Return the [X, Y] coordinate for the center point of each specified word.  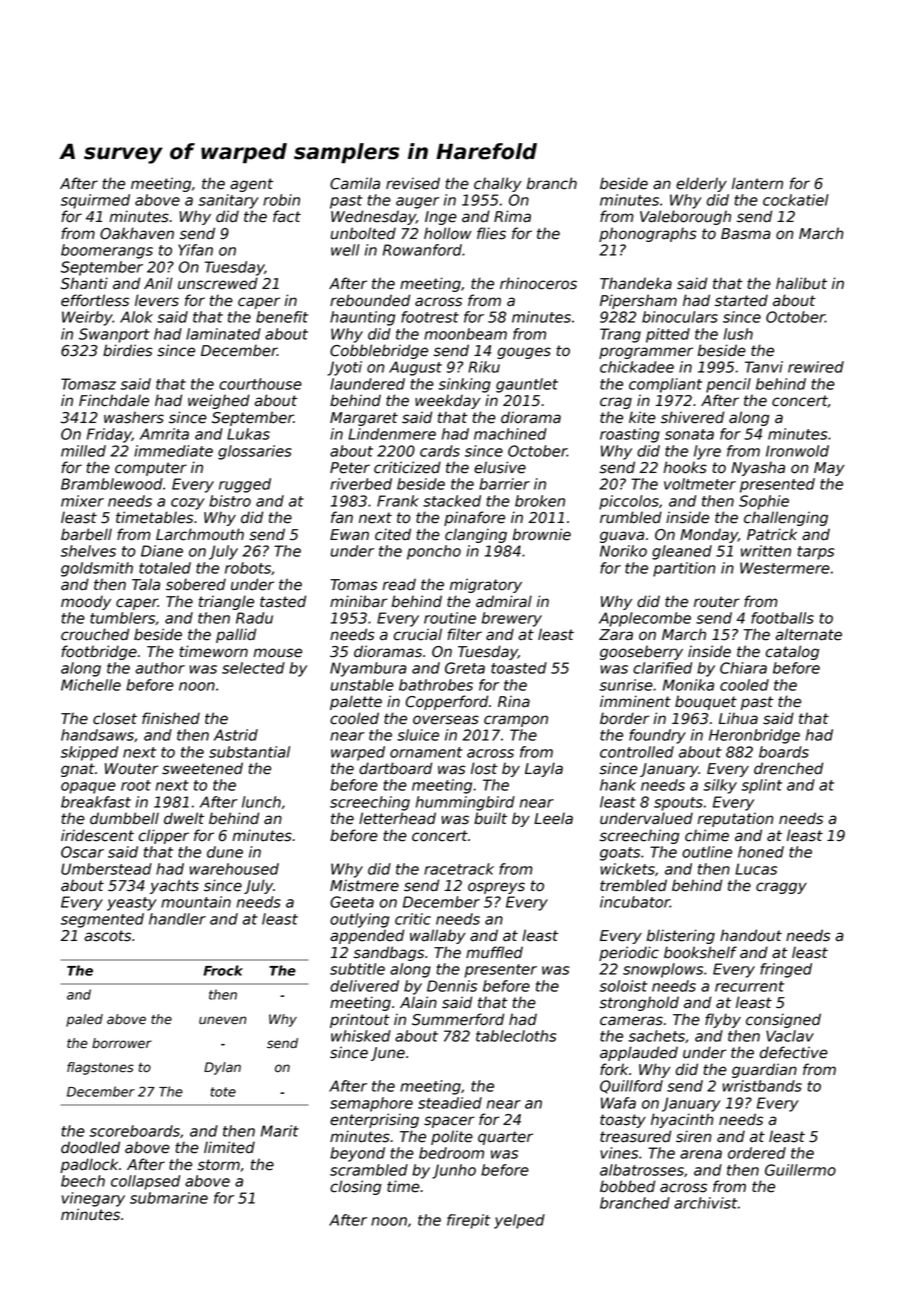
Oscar [82, 852]
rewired [816, 367]
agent [251, 185]
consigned [783, 1020]
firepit [468, 1221]
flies [491, 233]
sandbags [388, 953]
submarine [169, 1198]
